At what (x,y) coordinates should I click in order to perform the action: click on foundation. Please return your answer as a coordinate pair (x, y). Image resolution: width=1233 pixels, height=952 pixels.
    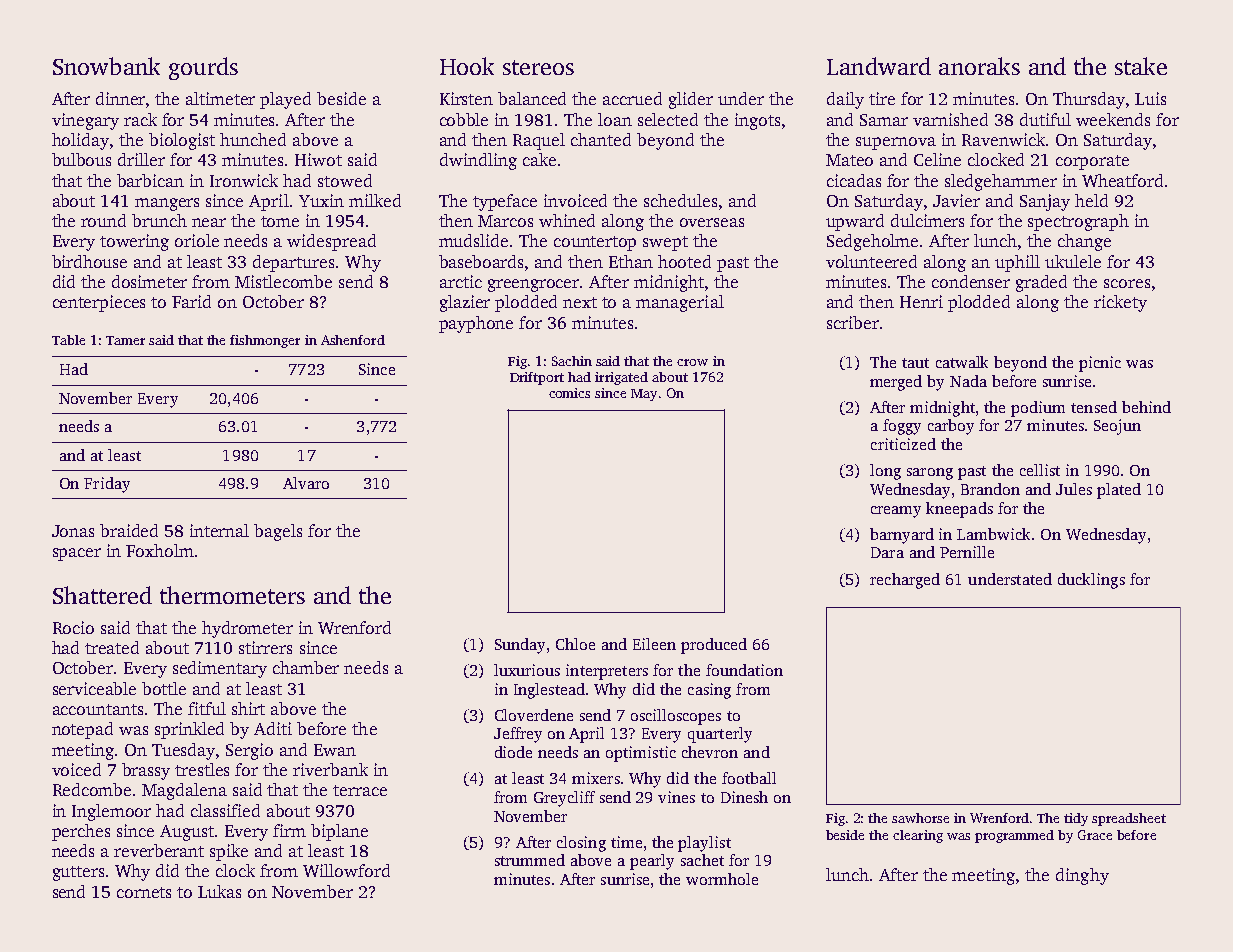
    Looking at the image, I should click on (744, 670).
